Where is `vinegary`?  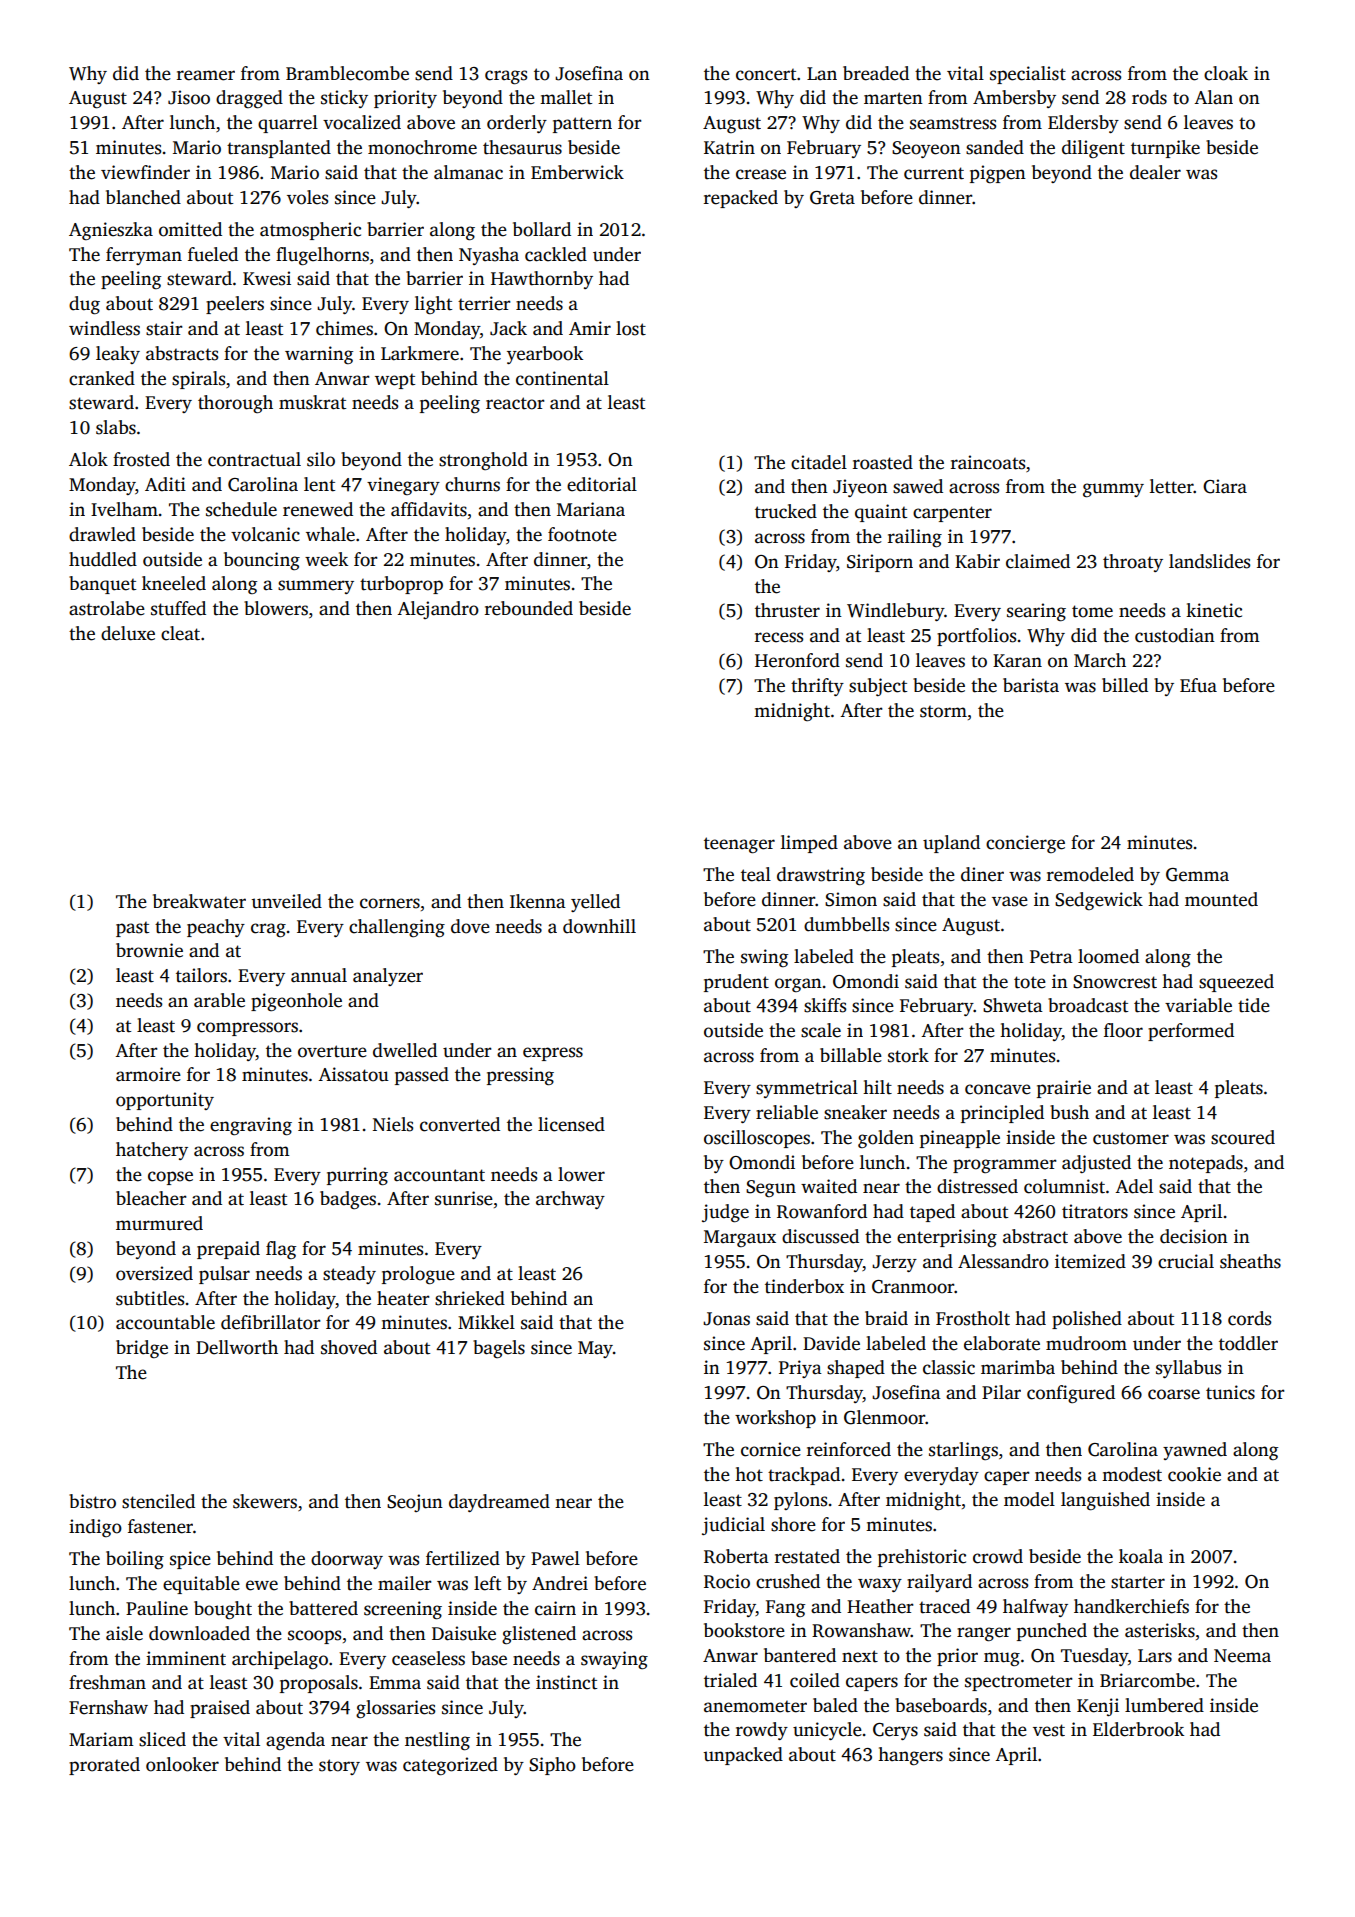
vinegary is located at coordinates (403, 486).
